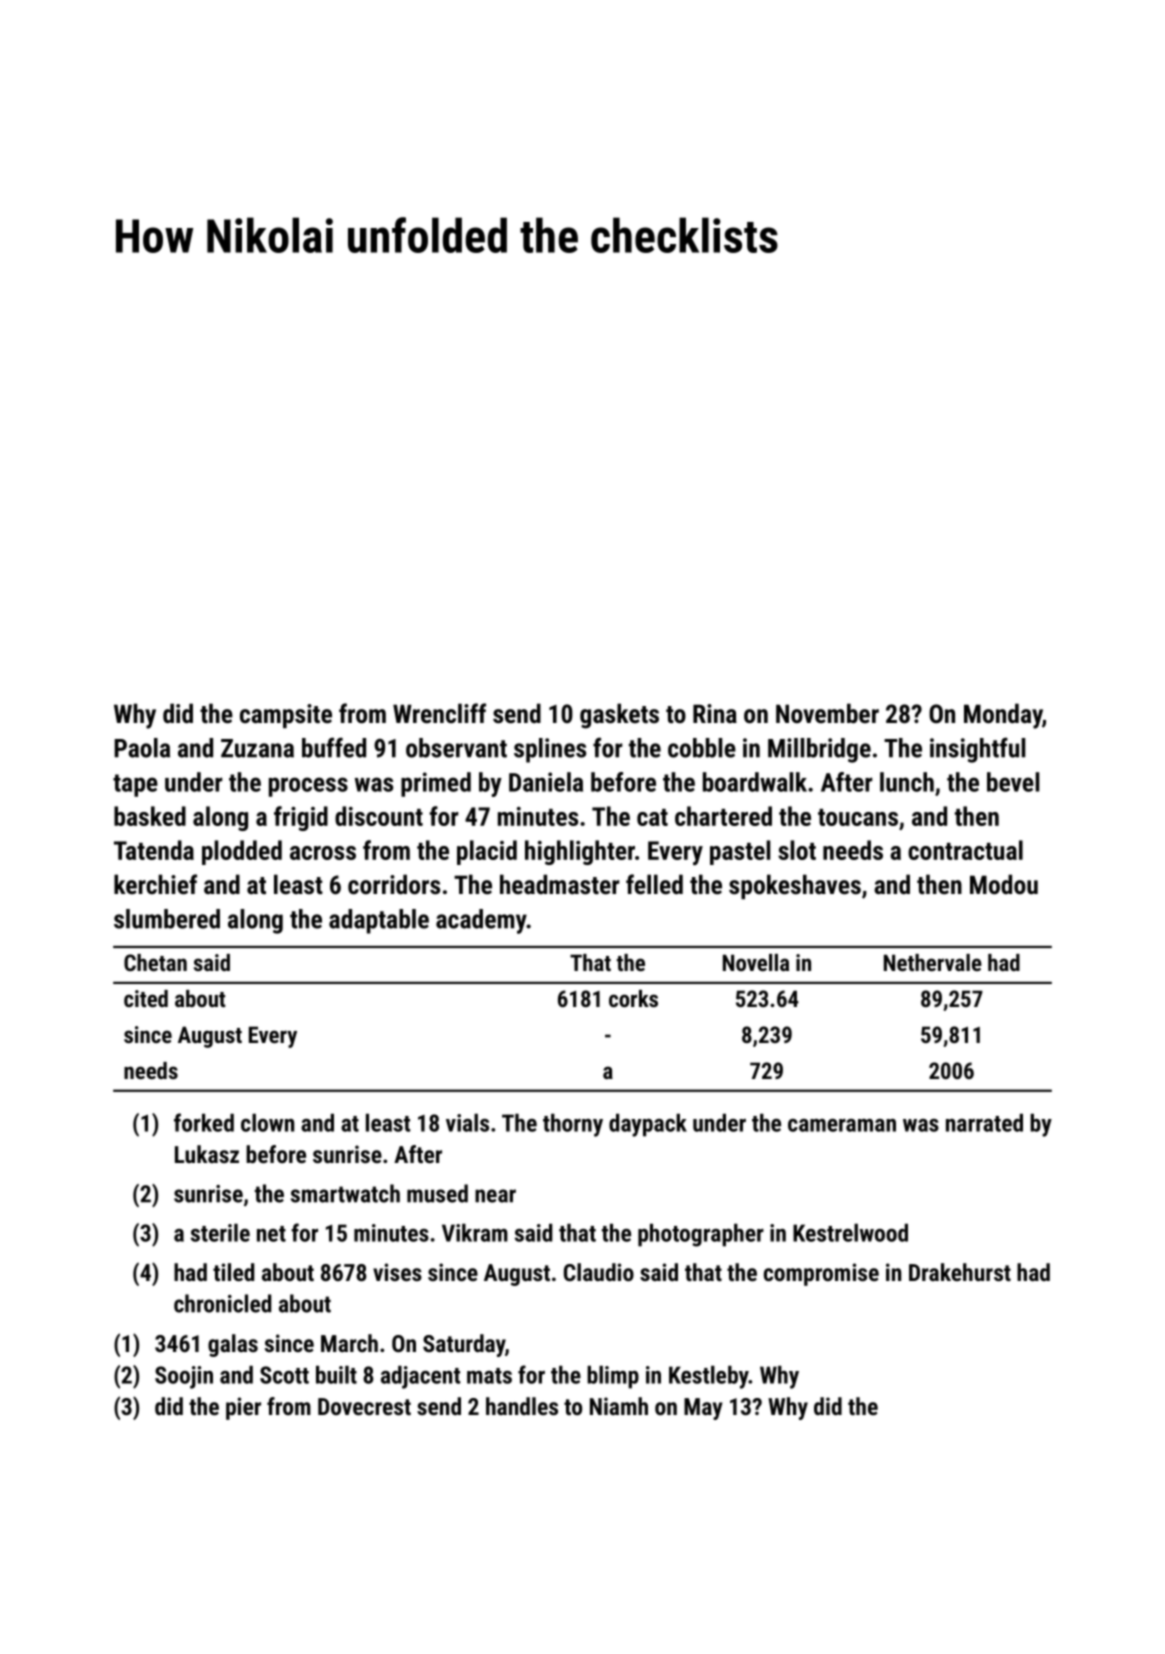  Describe the element at coordinates (308, 787) in the page. I see `process` at that location.
